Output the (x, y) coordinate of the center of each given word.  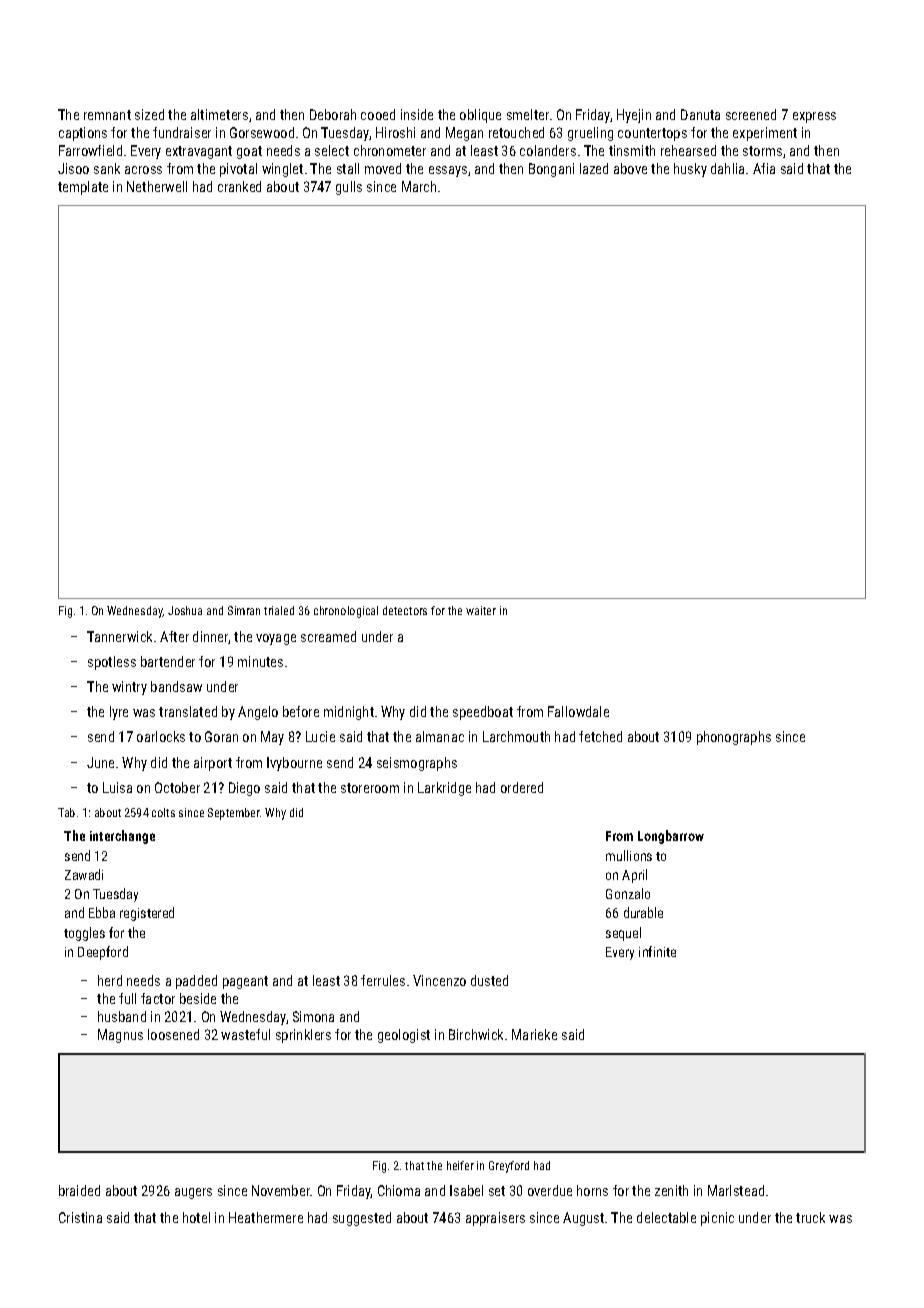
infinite (657, 951)
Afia (764, 168)
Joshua (185, 610)
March (419, 186)
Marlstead (736, 1190)
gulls (349, 188)
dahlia (727, 168)
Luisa (117, 787)
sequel (623, 934)
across (143, 170)
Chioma (399, 1190)
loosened (173, 1034)
